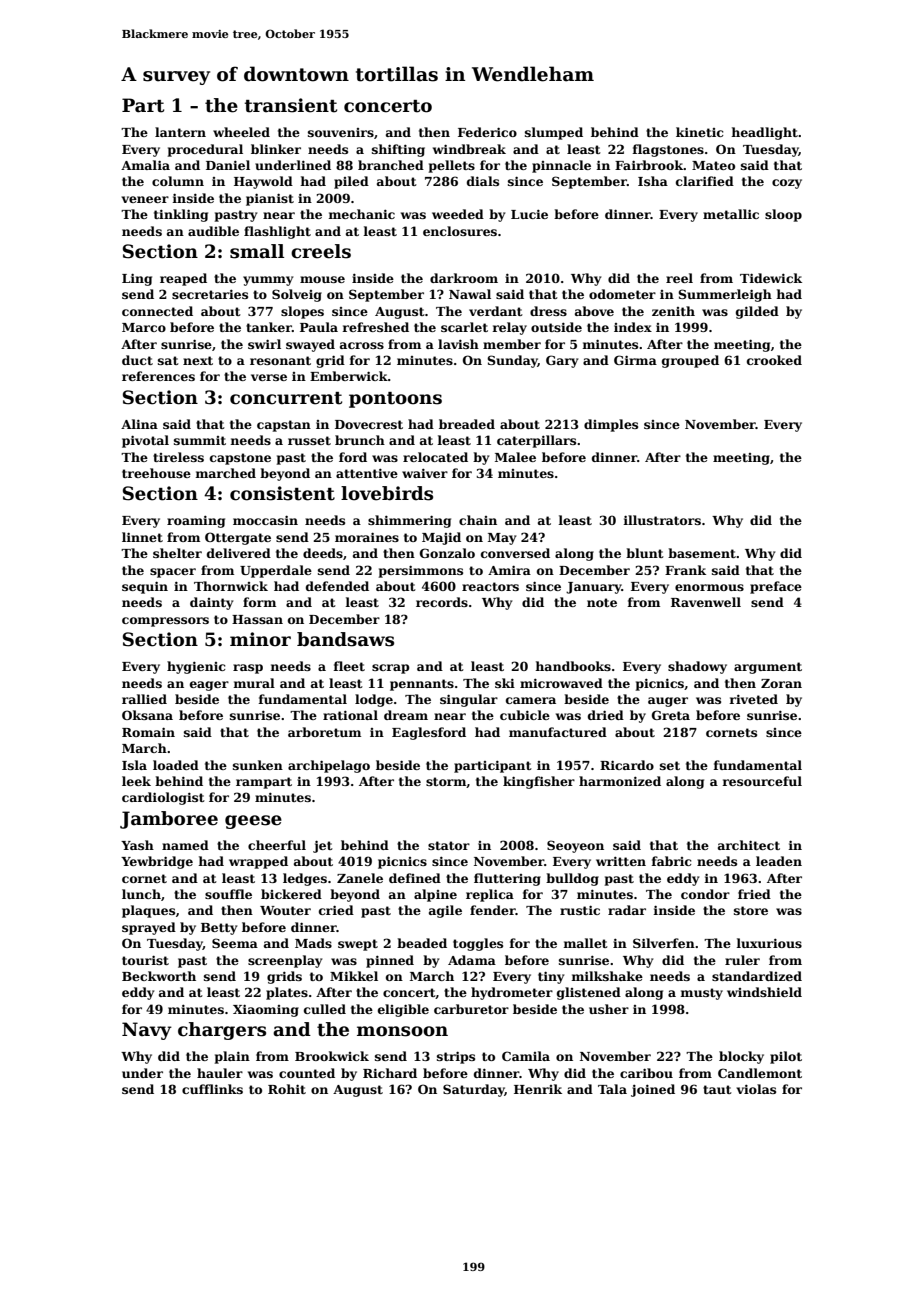  I want to click on crooked, so click(774, 360).
